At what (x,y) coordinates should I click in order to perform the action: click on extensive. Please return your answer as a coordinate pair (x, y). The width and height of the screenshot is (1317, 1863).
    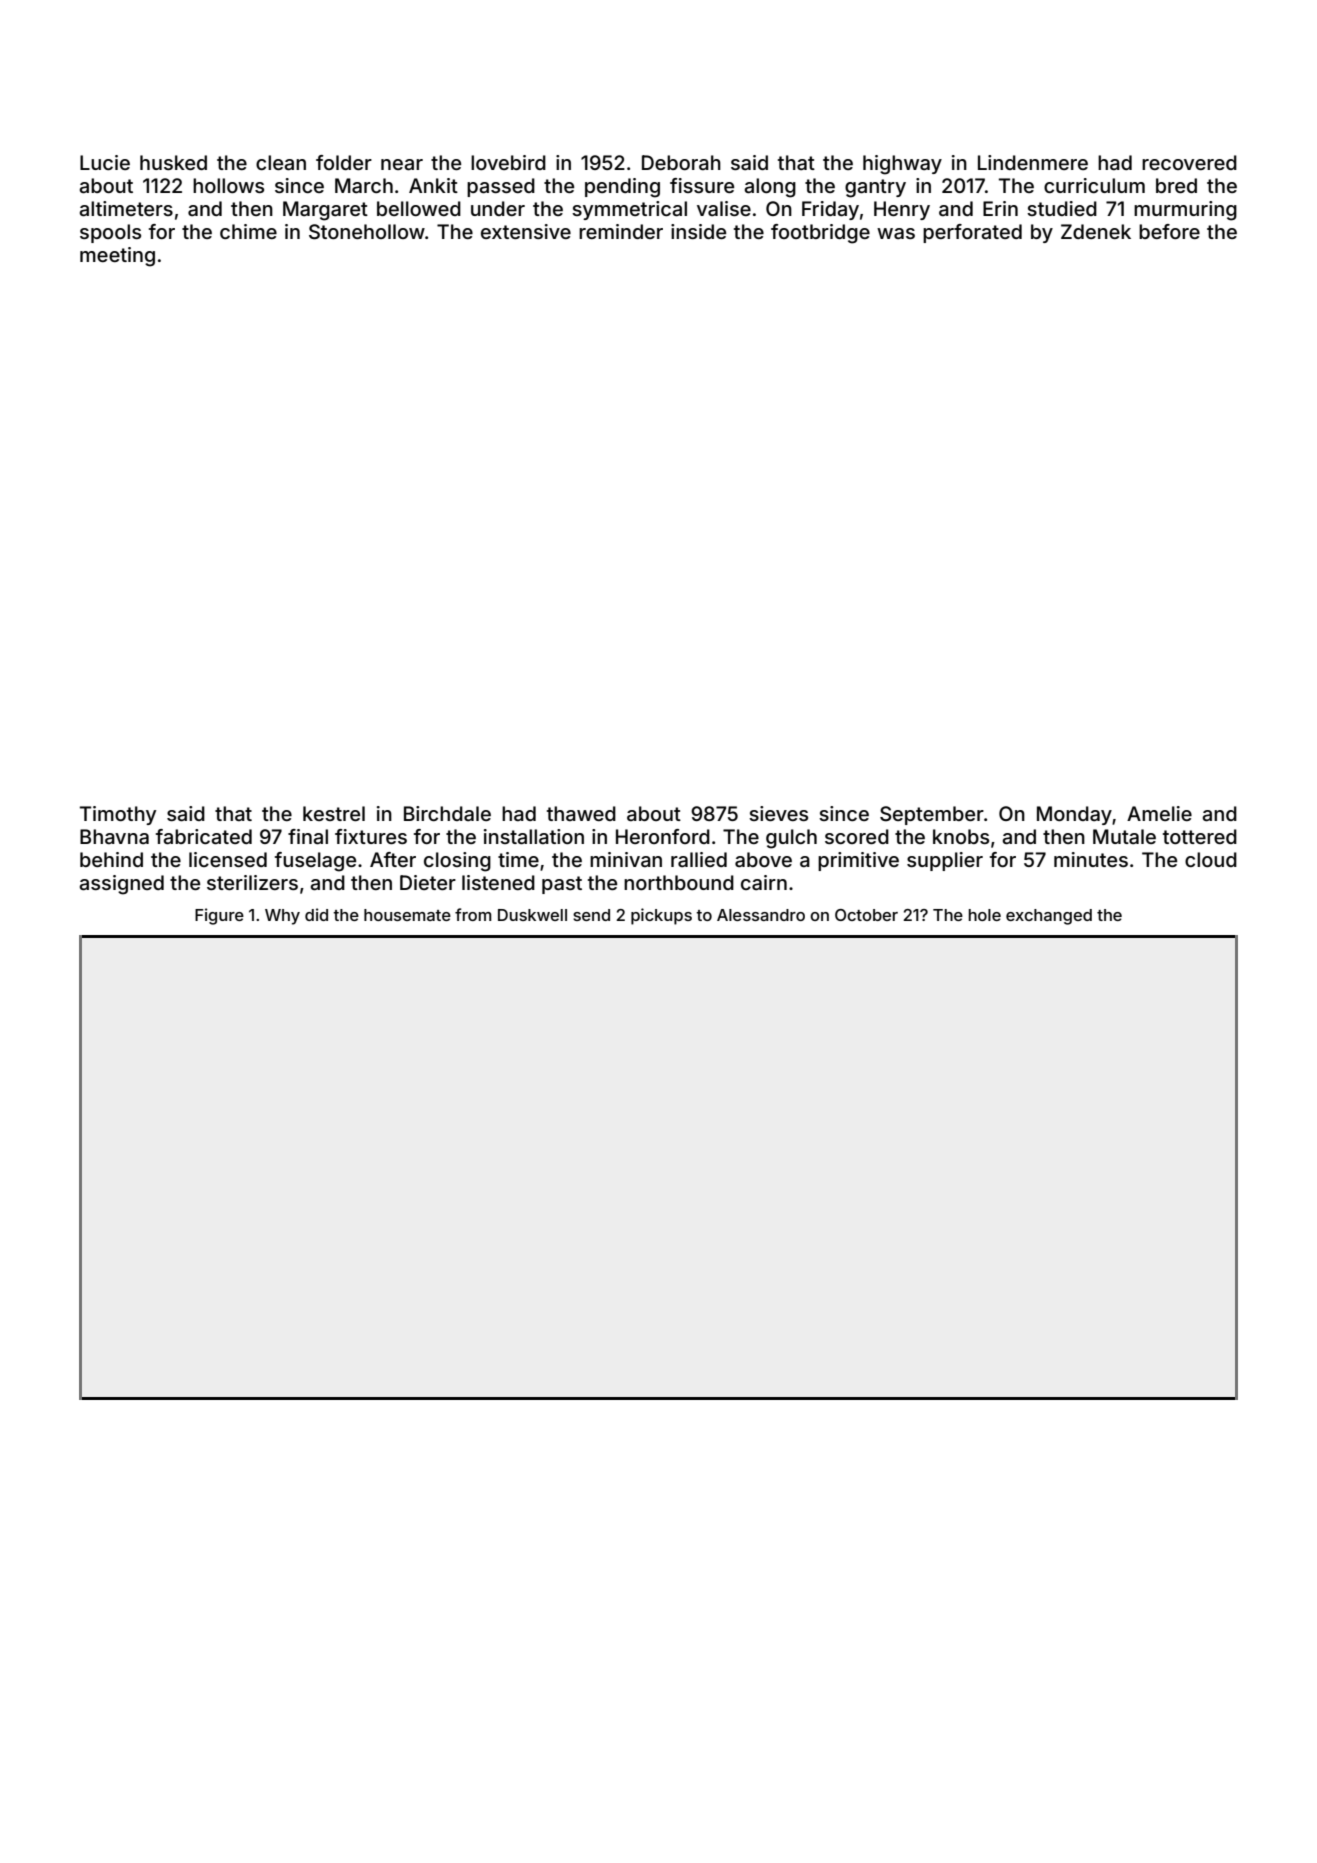
    Looking at the image, I should click on (526, 231).
